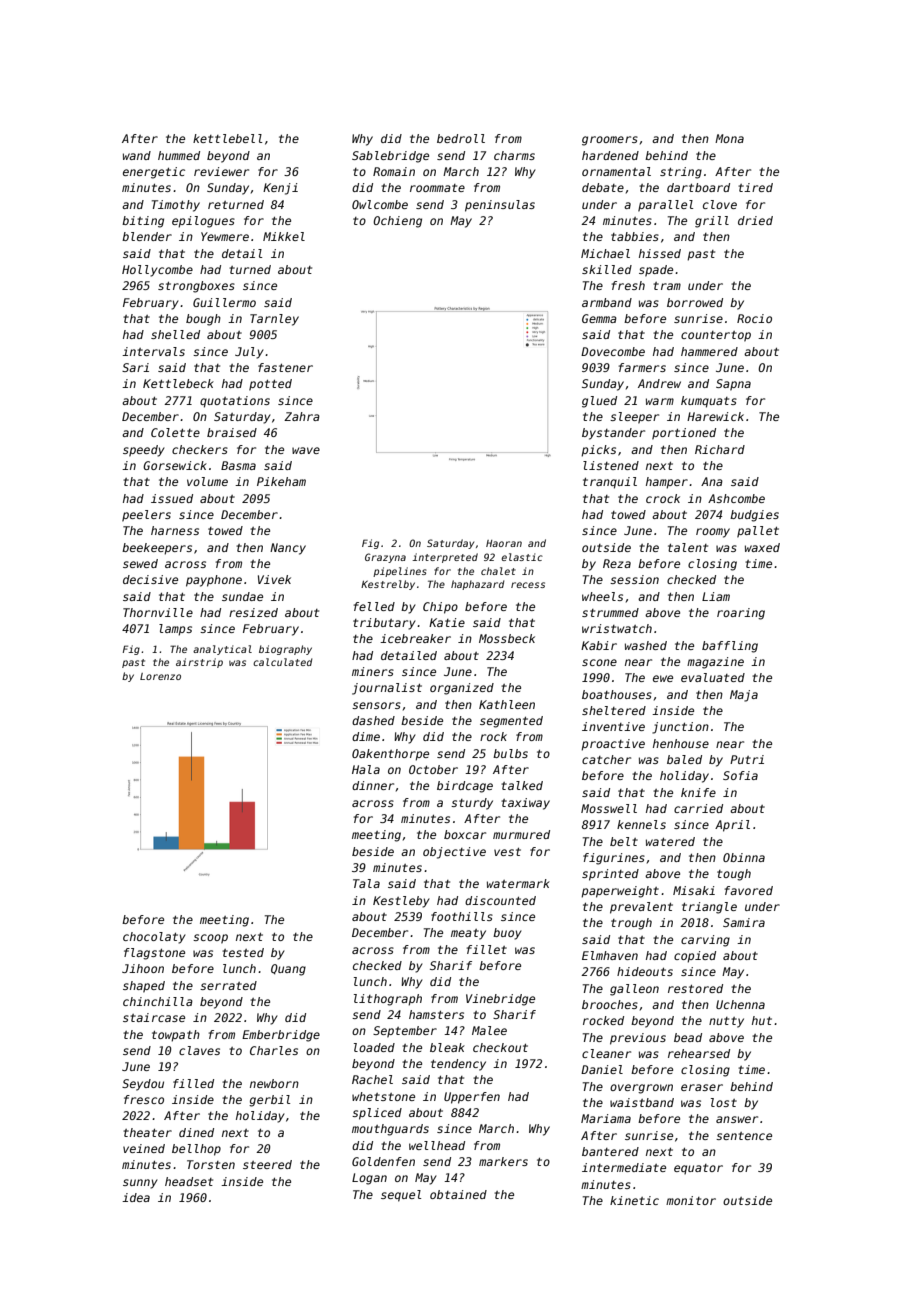 This document has height=1316, width=908. What do you see at coordinates (390, 157) in the document?
I see `Sablebridge` at bounding box center [390, 157].
